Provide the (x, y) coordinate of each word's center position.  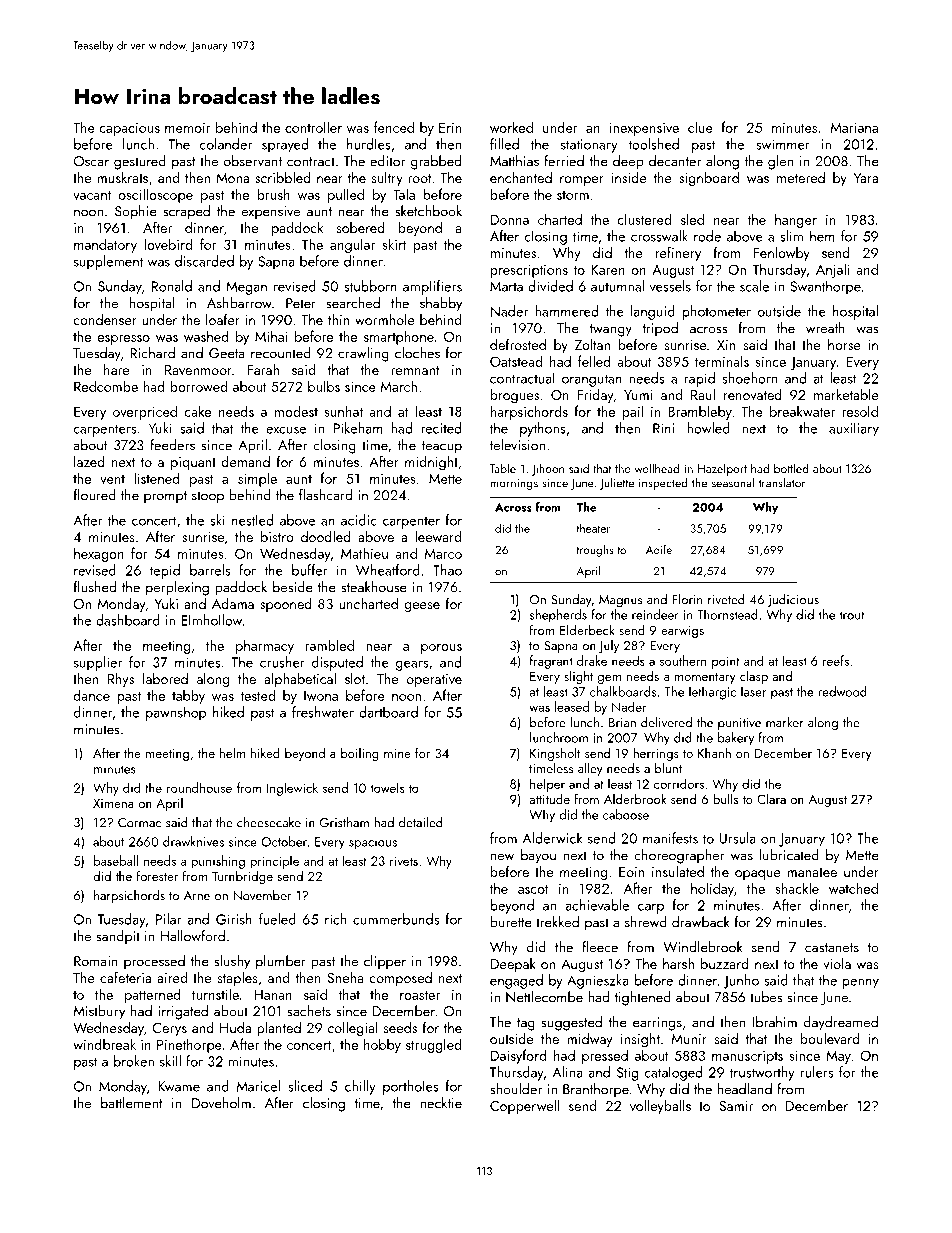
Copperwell (524, 1107)
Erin (450, 127)
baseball (116, 860)
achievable (597, 905)
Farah (263, 369)
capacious (129, 129)
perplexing (177, 588)
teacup (442, 447)
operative (434, 680)
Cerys (170, 1029)
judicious (793, 600)
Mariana (854, 127)
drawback (700, 922)
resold (860, 411)
